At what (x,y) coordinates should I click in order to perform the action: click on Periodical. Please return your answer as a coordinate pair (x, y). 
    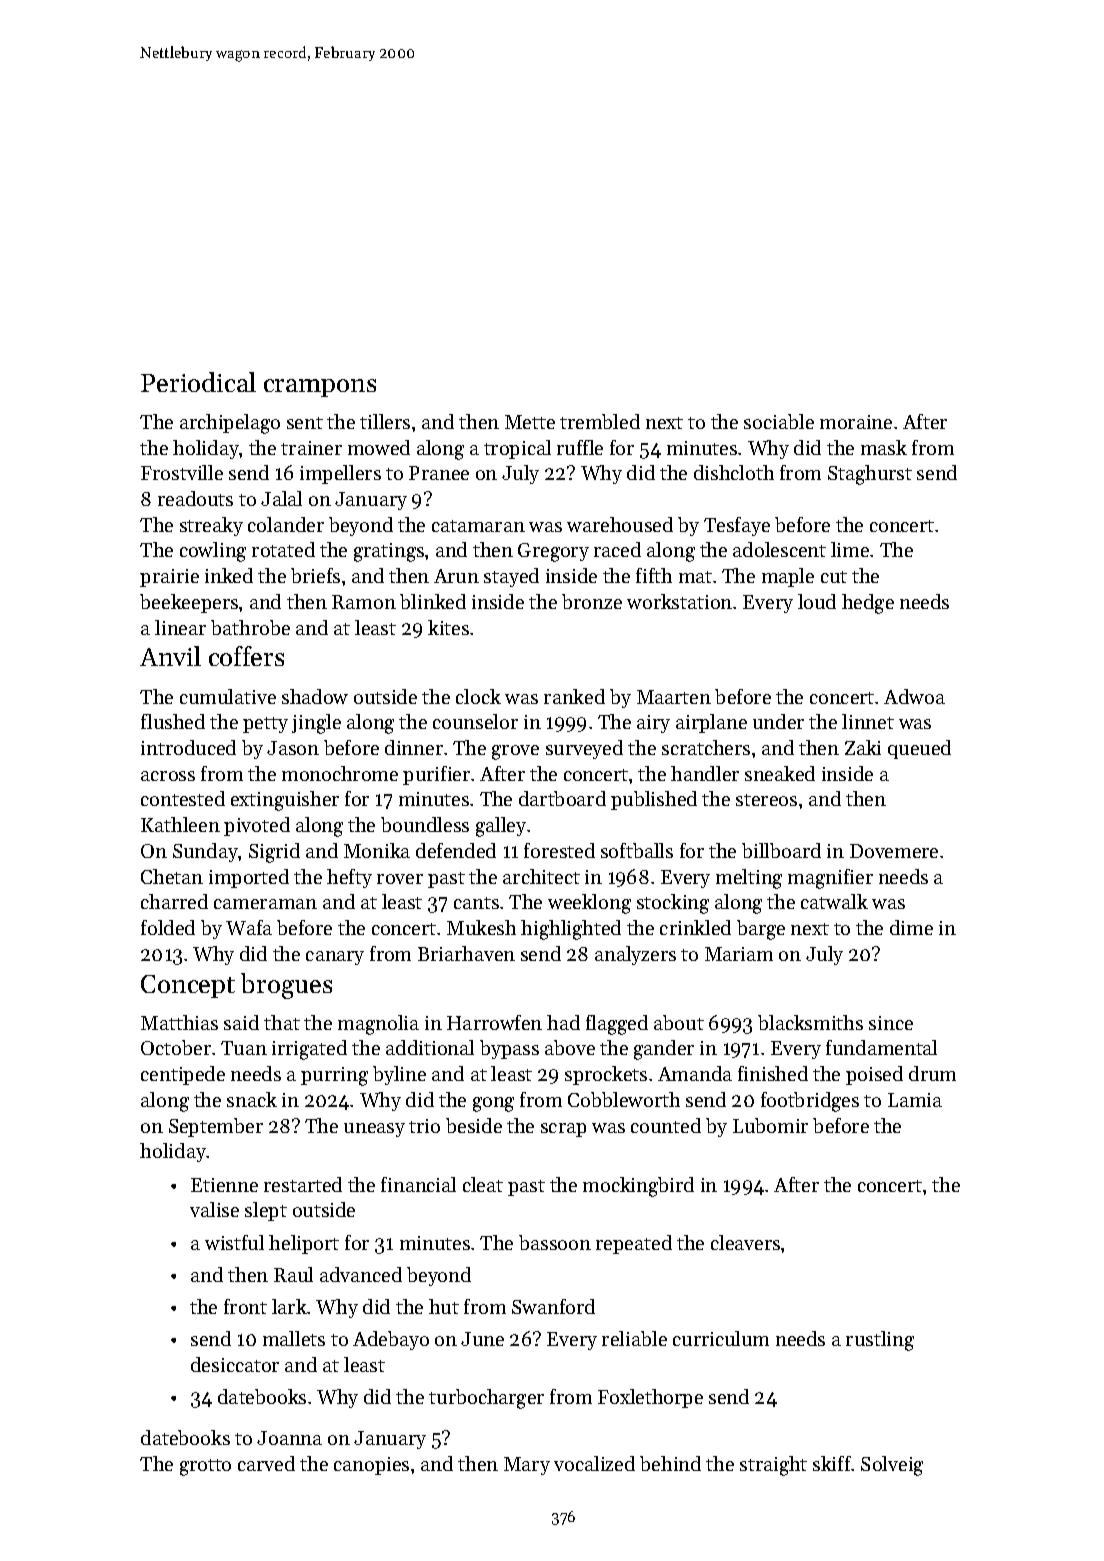
    Looking at the image, I should click on (198, 382).
